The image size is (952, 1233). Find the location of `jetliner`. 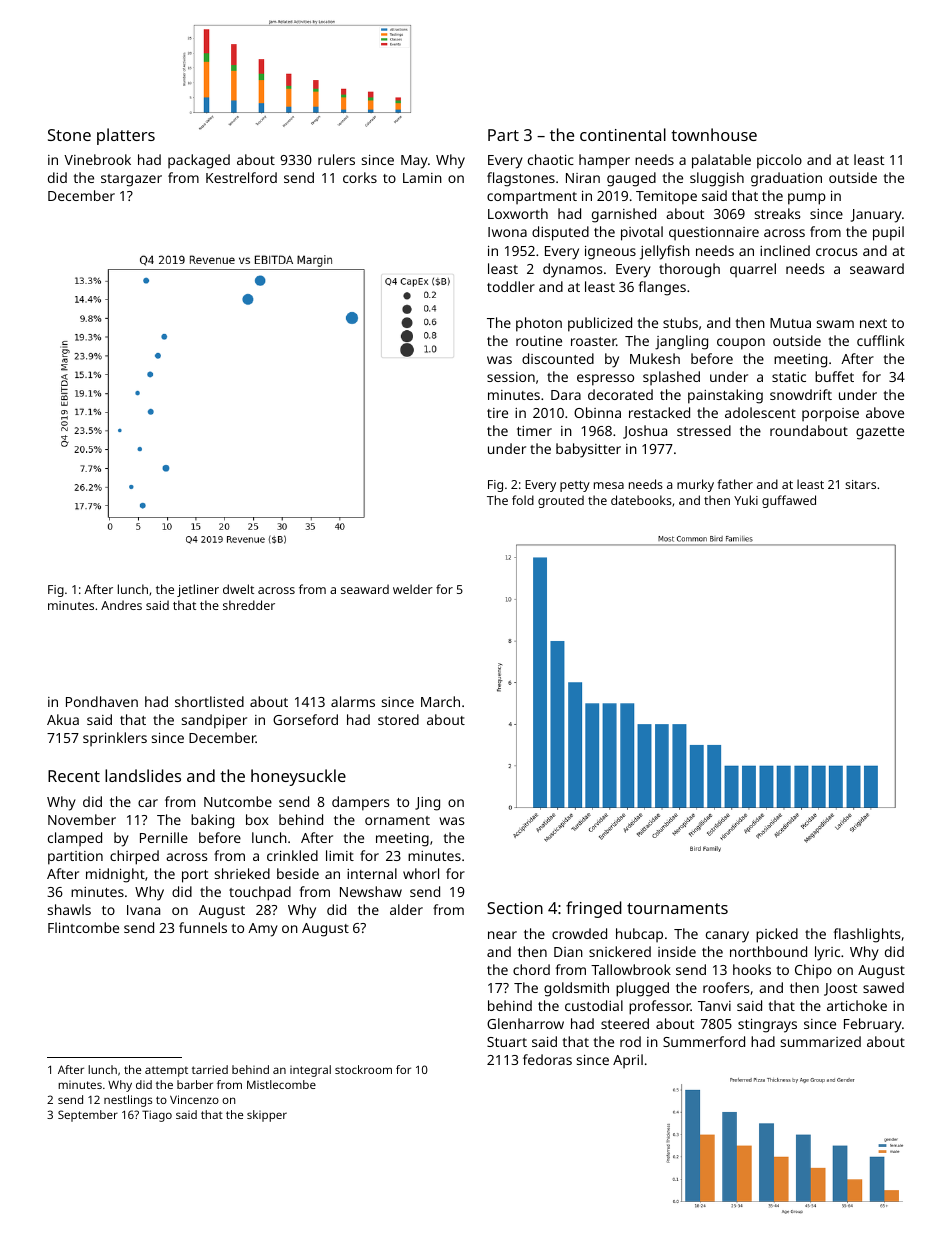

jetliner is located at coordinates (198, 590).
